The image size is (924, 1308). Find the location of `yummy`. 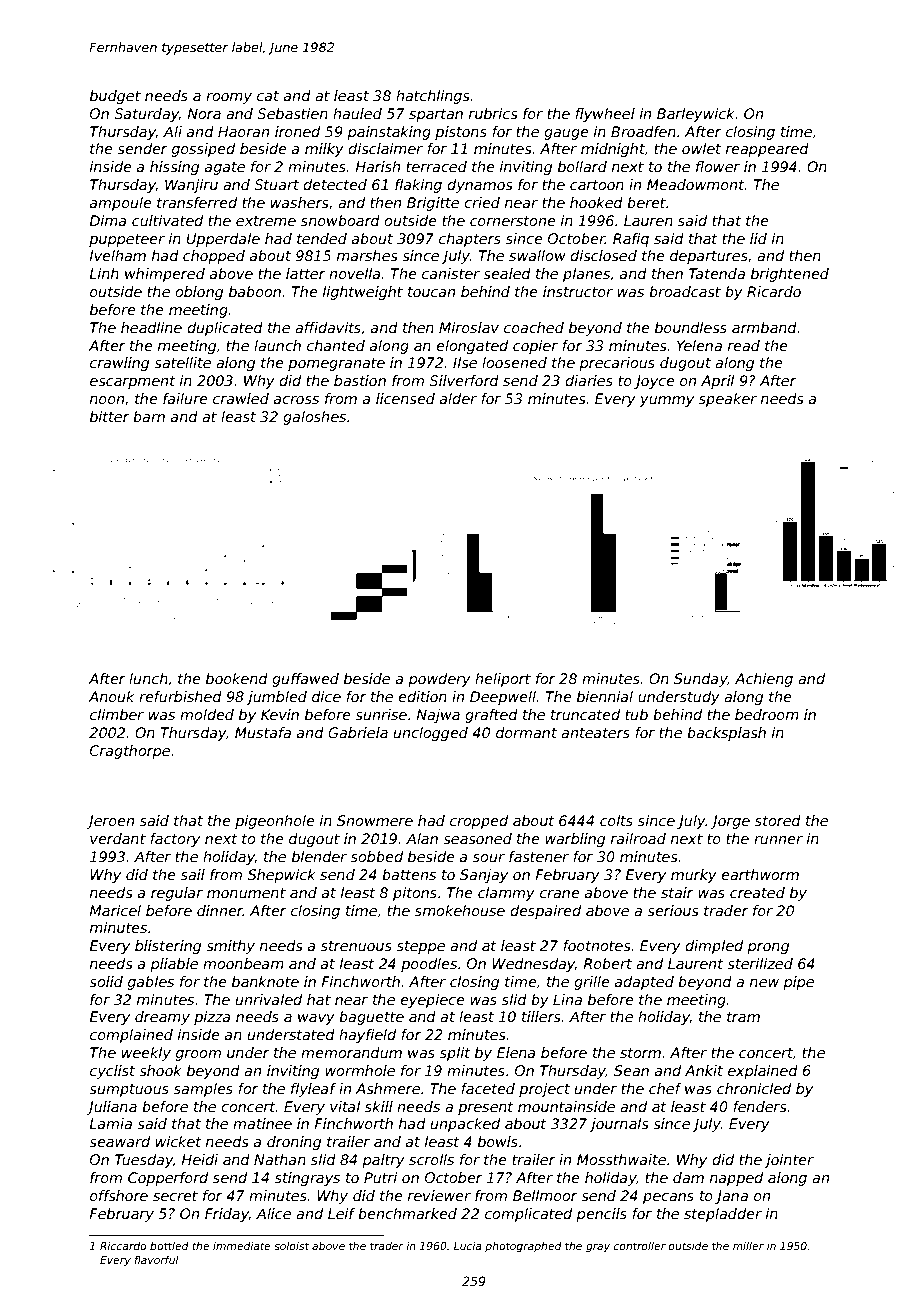

yummy is located at coordinates (666, 401).
